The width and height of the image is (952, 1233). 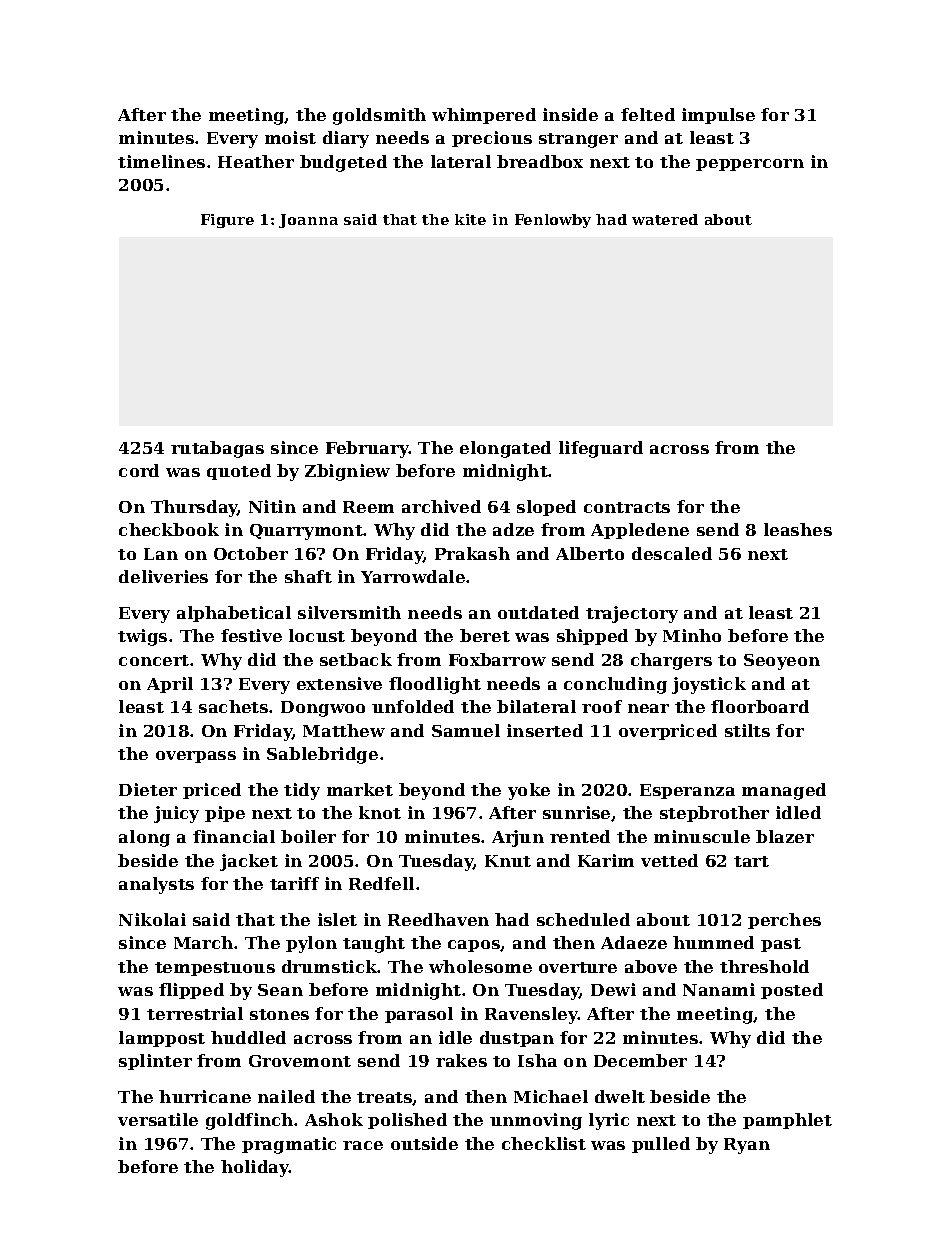 I want to click on Ryan, so click(x=747, y=1146).
